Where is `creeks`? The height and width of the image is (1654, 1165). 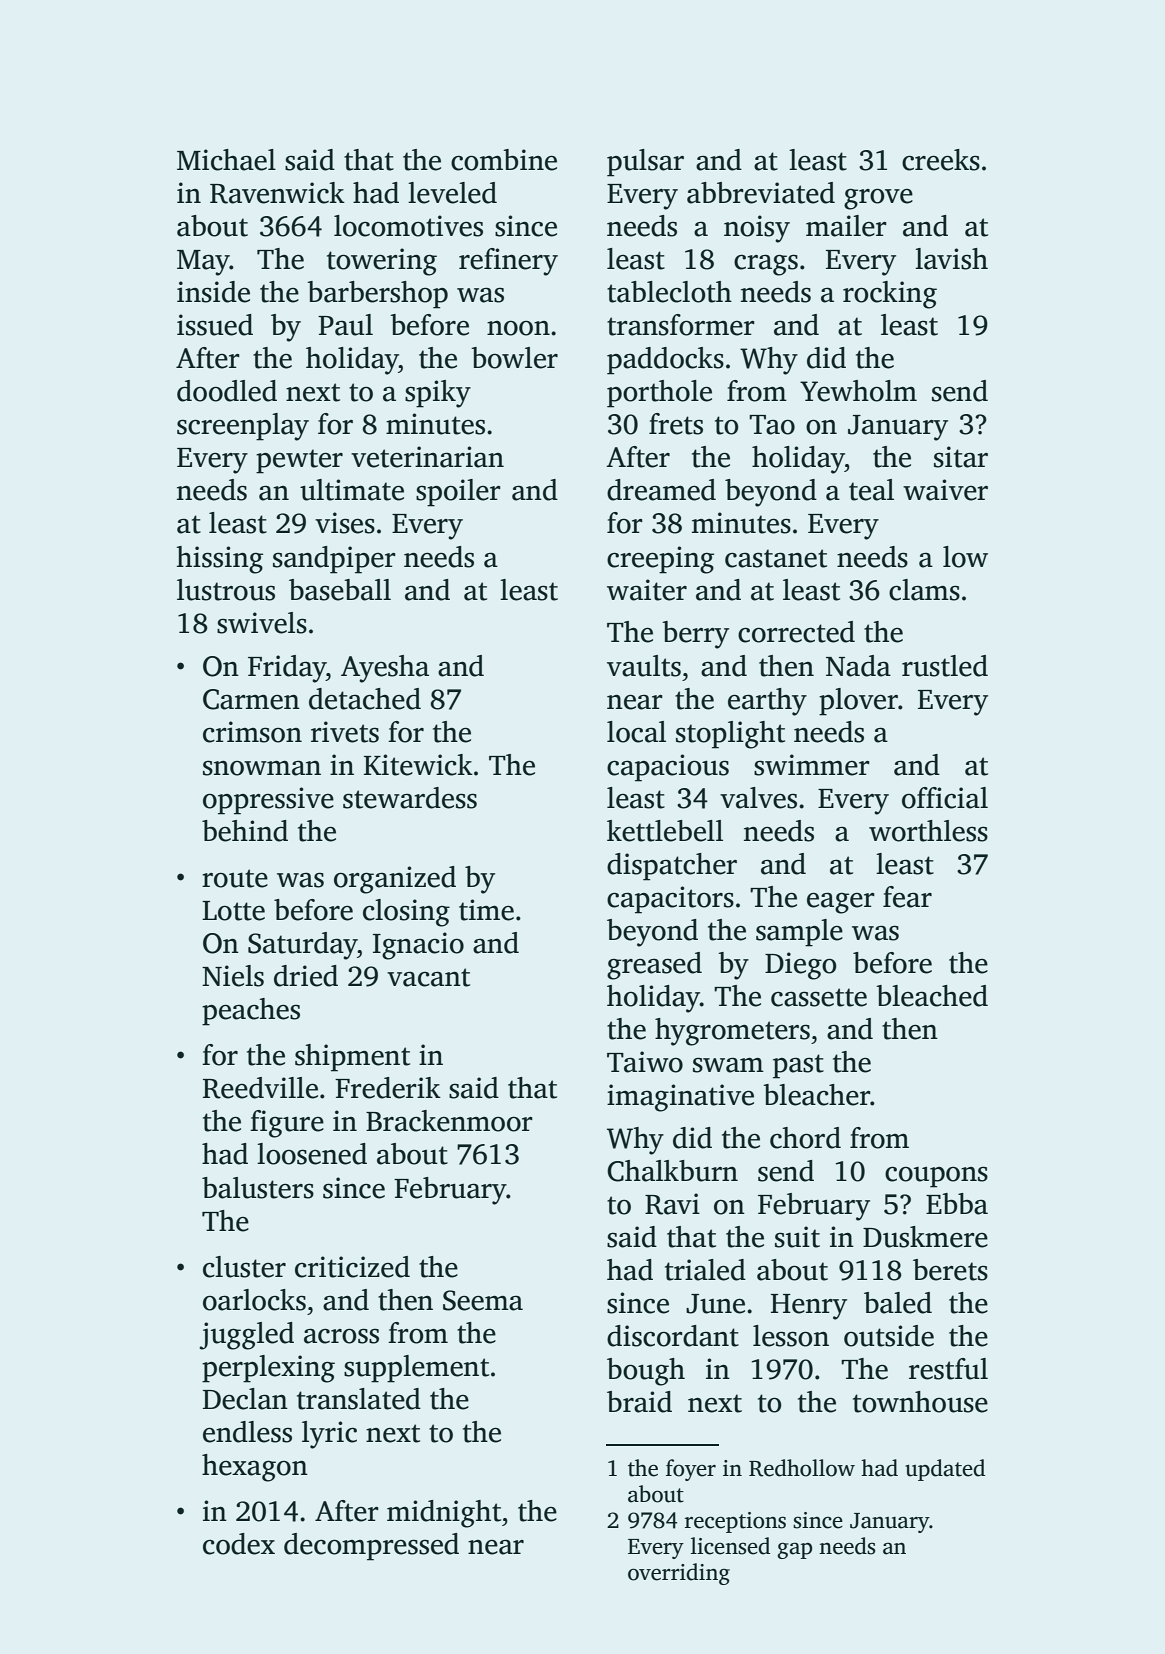
creeks is located at coordinates (941, 160).
